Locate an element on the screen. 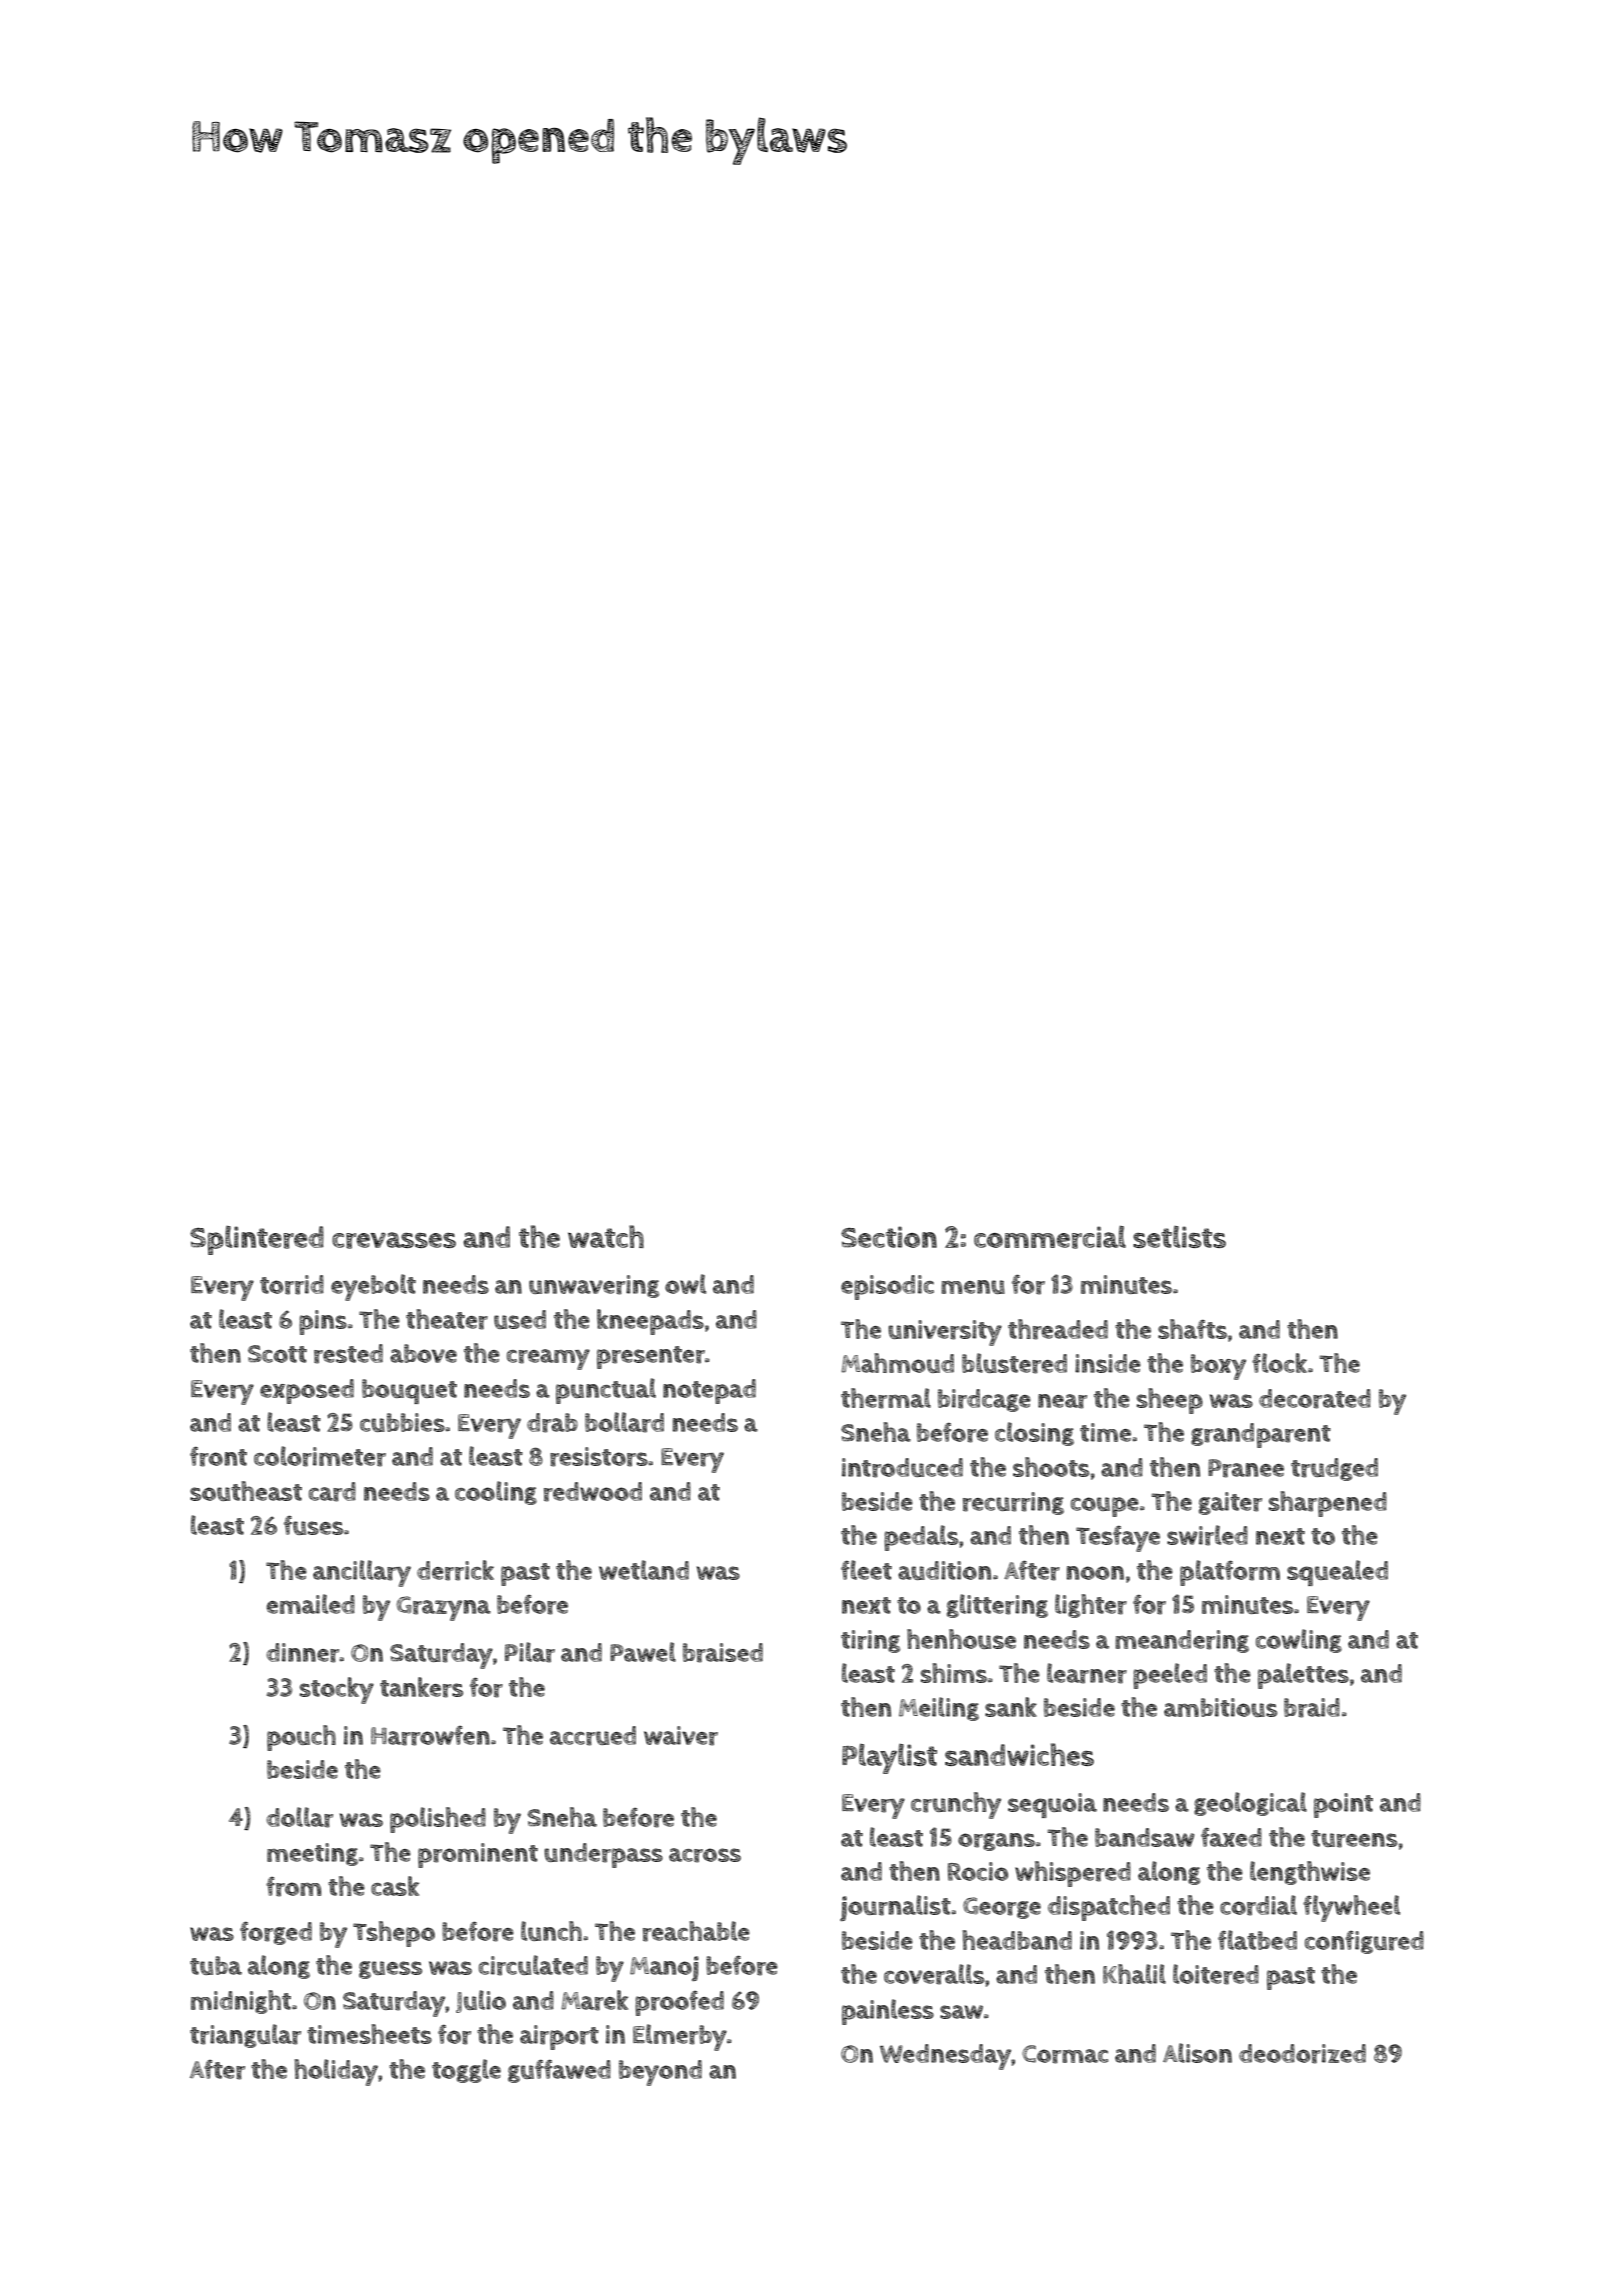 This screenshot has height=2292, width=1620. tankers is located at coordinates (421, 1687).
